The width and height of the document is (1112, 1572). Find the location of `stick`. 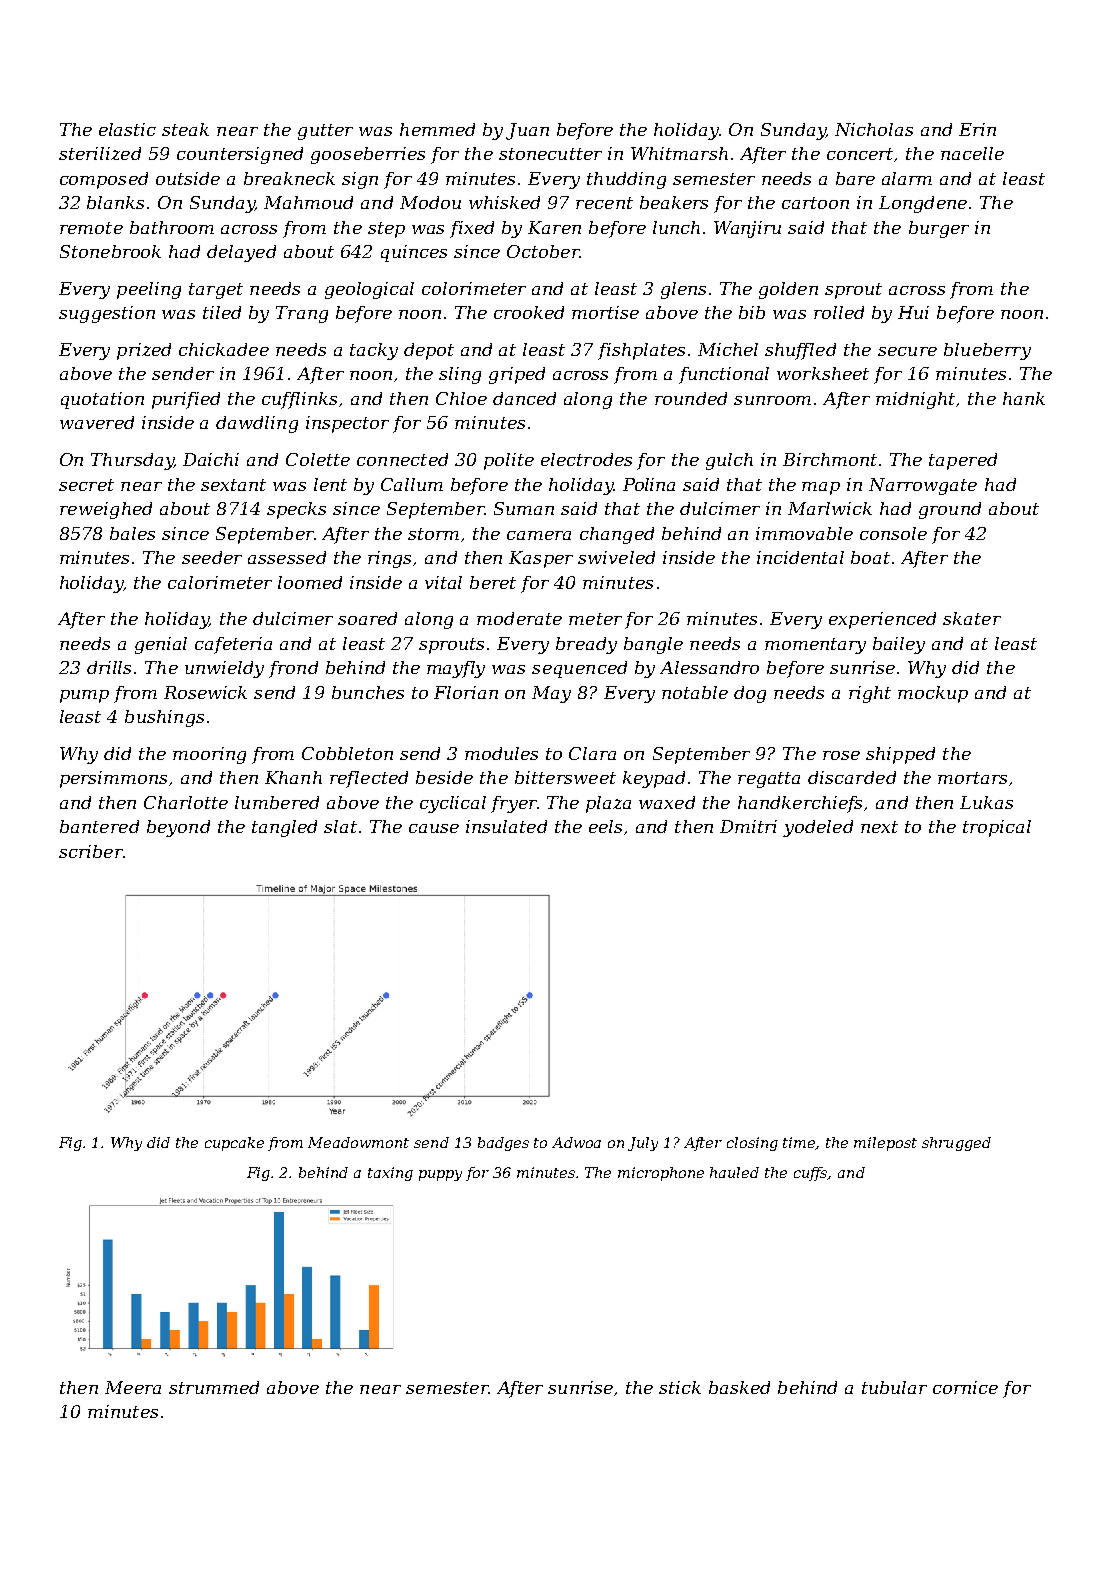

stick is located at coordinates (680, 1387).
